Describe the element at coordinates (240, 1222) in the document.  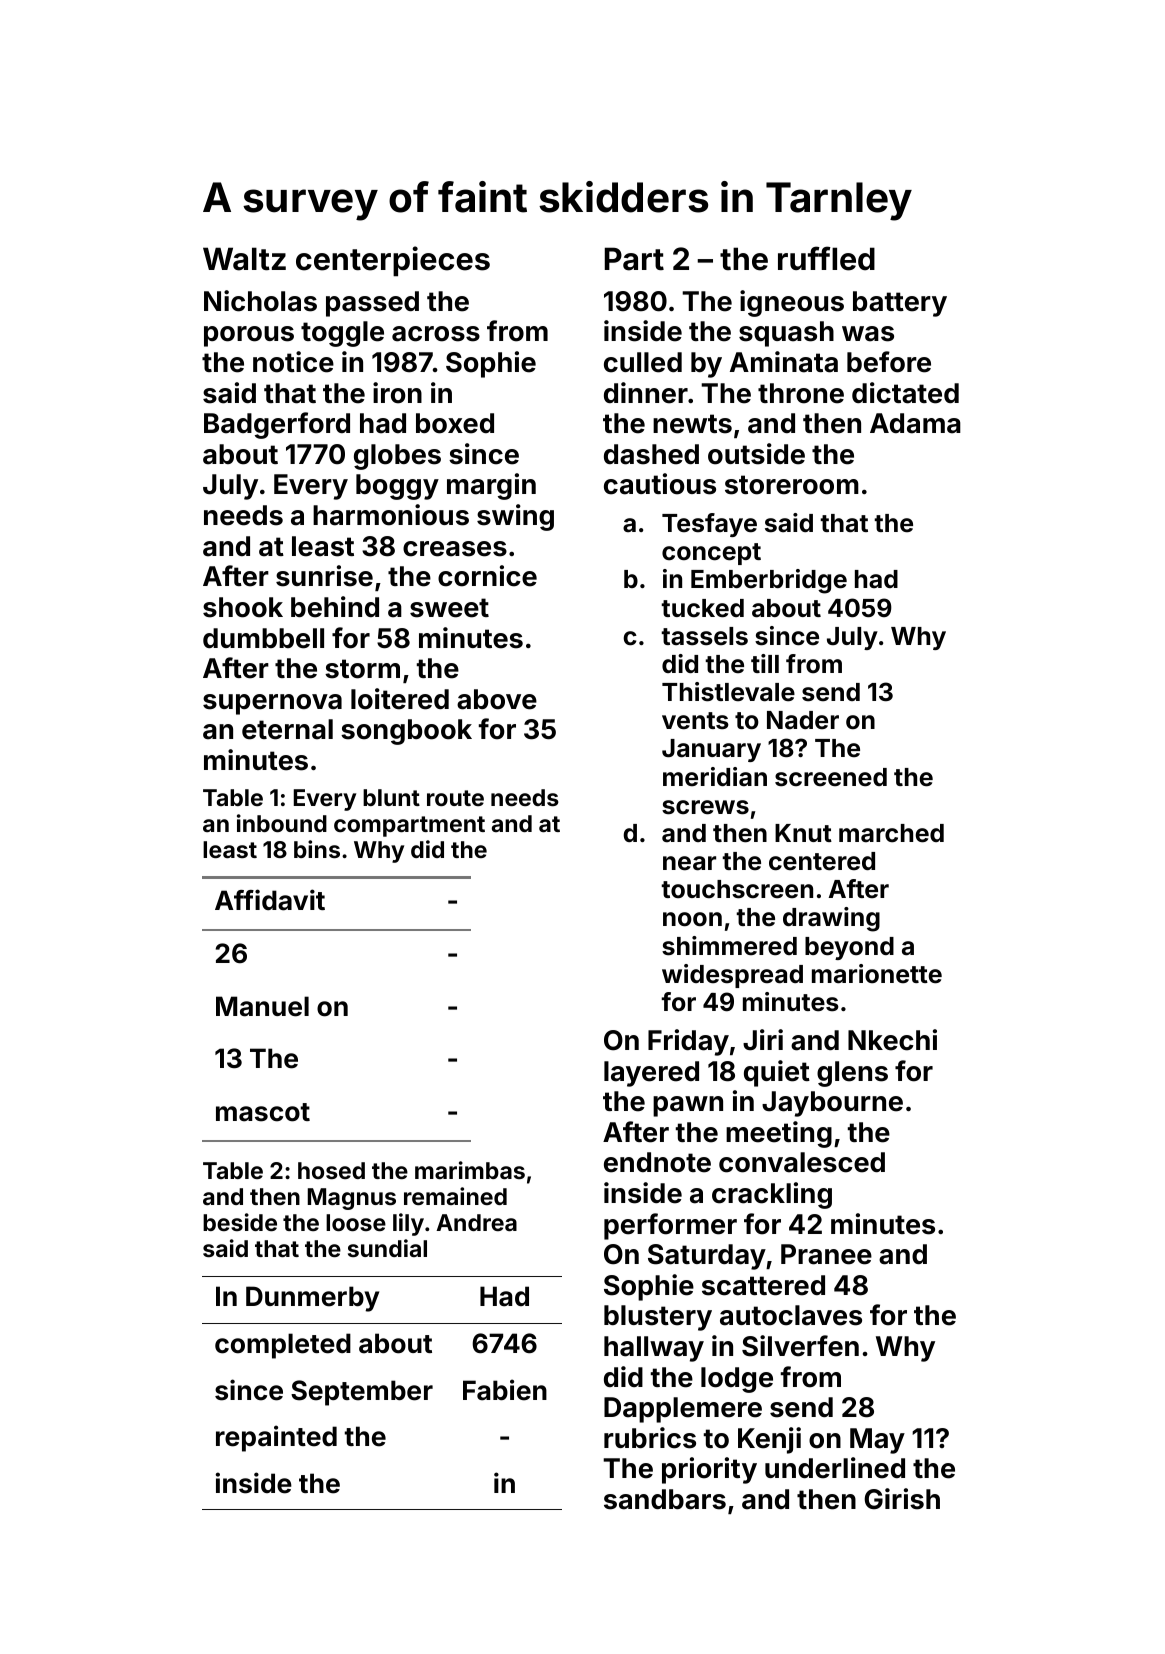
I see `beside` at that location.
